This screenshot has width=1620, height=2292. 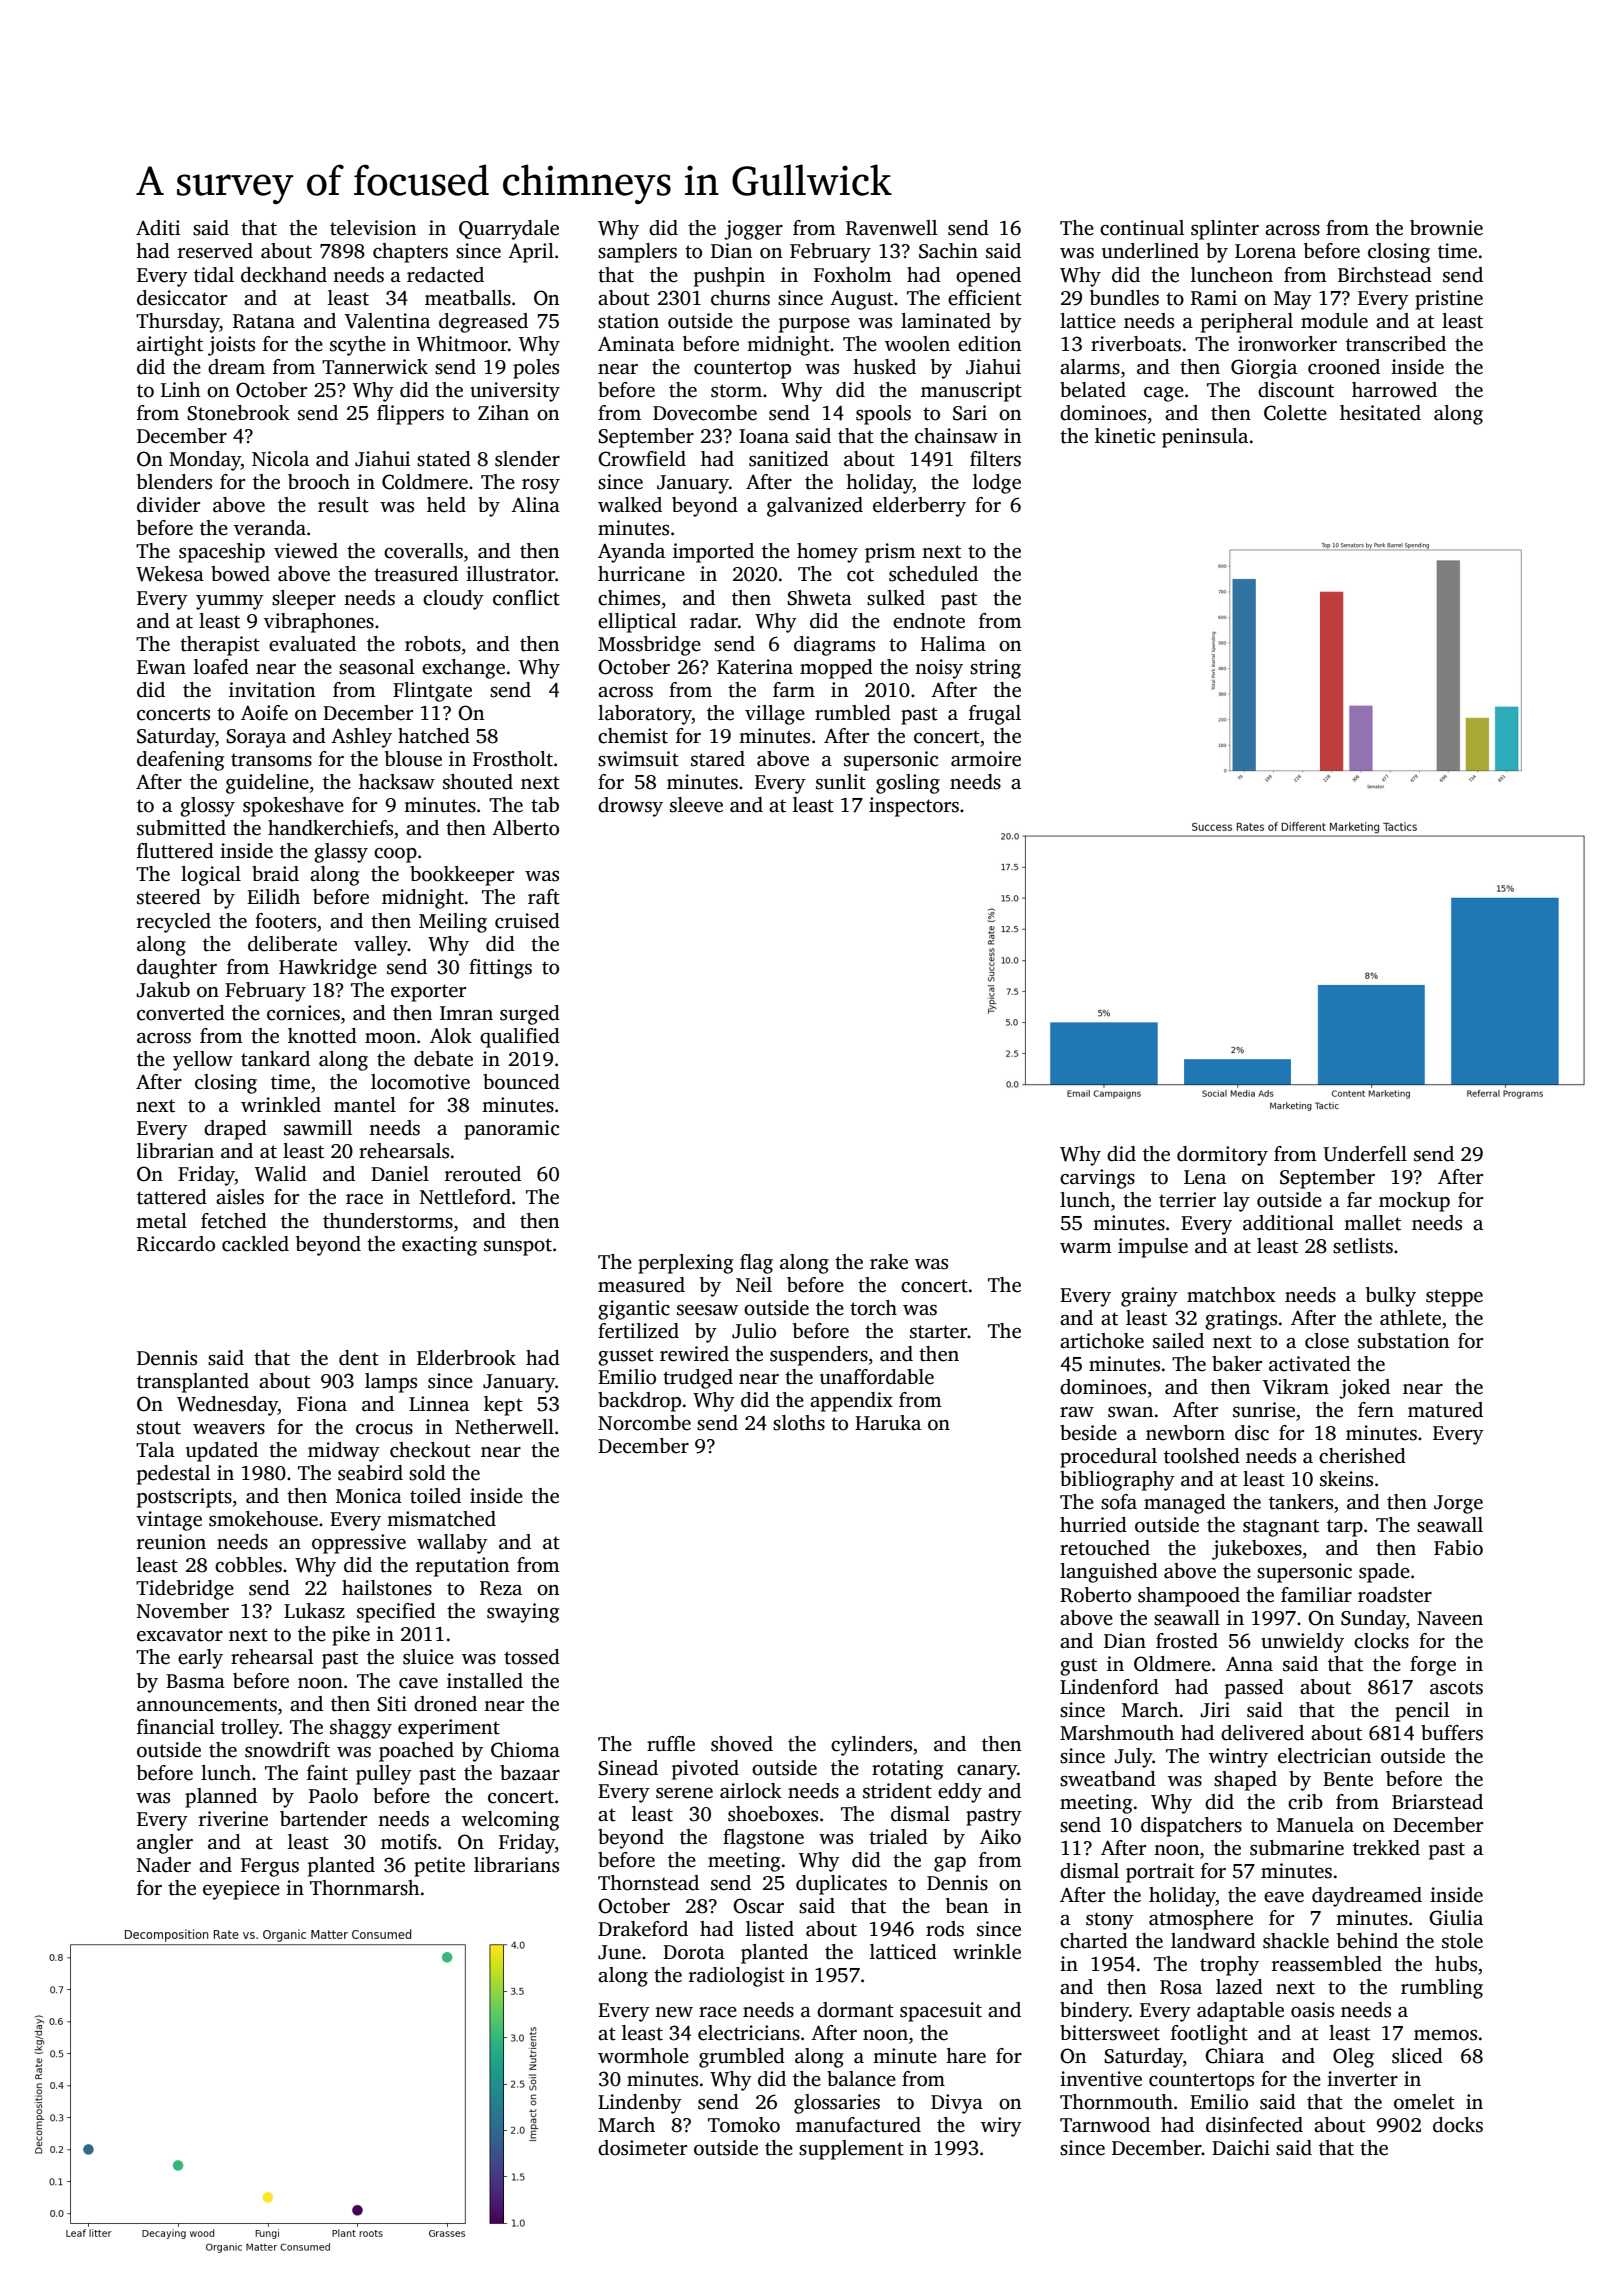 What do you see at coordinates (1414, 1202) in the screenshot?
I see `mockup` at bounding box center [1414, 1202].
